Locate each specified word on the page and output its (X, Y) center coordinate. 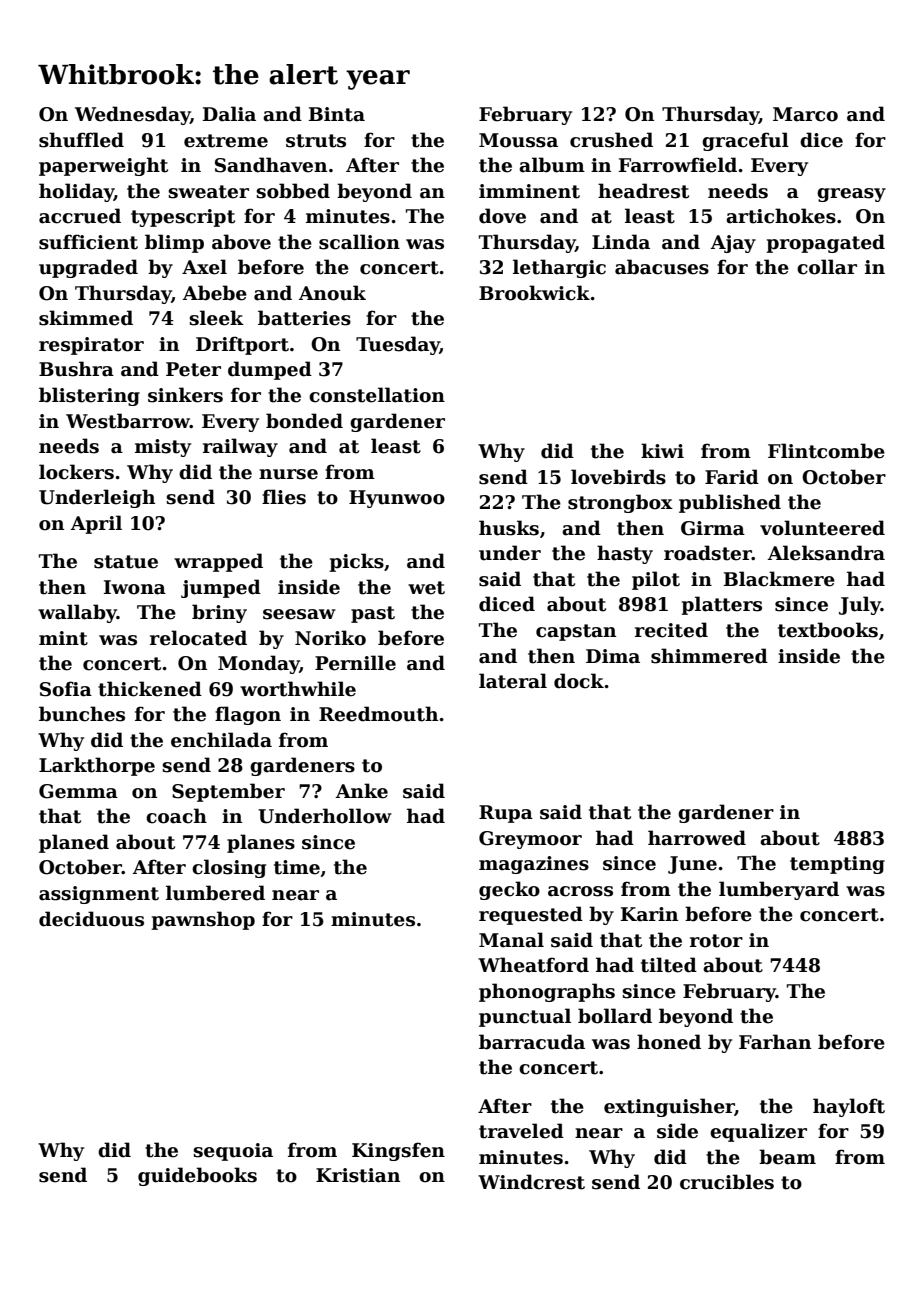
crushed (611, 140)
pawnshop (203, 920)
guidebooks (197, 1176)
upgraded (88, 268)
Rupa (506, 814)
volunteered (822, 528)
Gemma (78, 791)
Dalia (229, 114)
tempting (837, 865)
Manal (511, 940)
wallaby (77, 613)
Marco (805, 114)
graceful (745, 141)
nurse (288, 474)
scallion (359, 242)
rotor (716, 941)
